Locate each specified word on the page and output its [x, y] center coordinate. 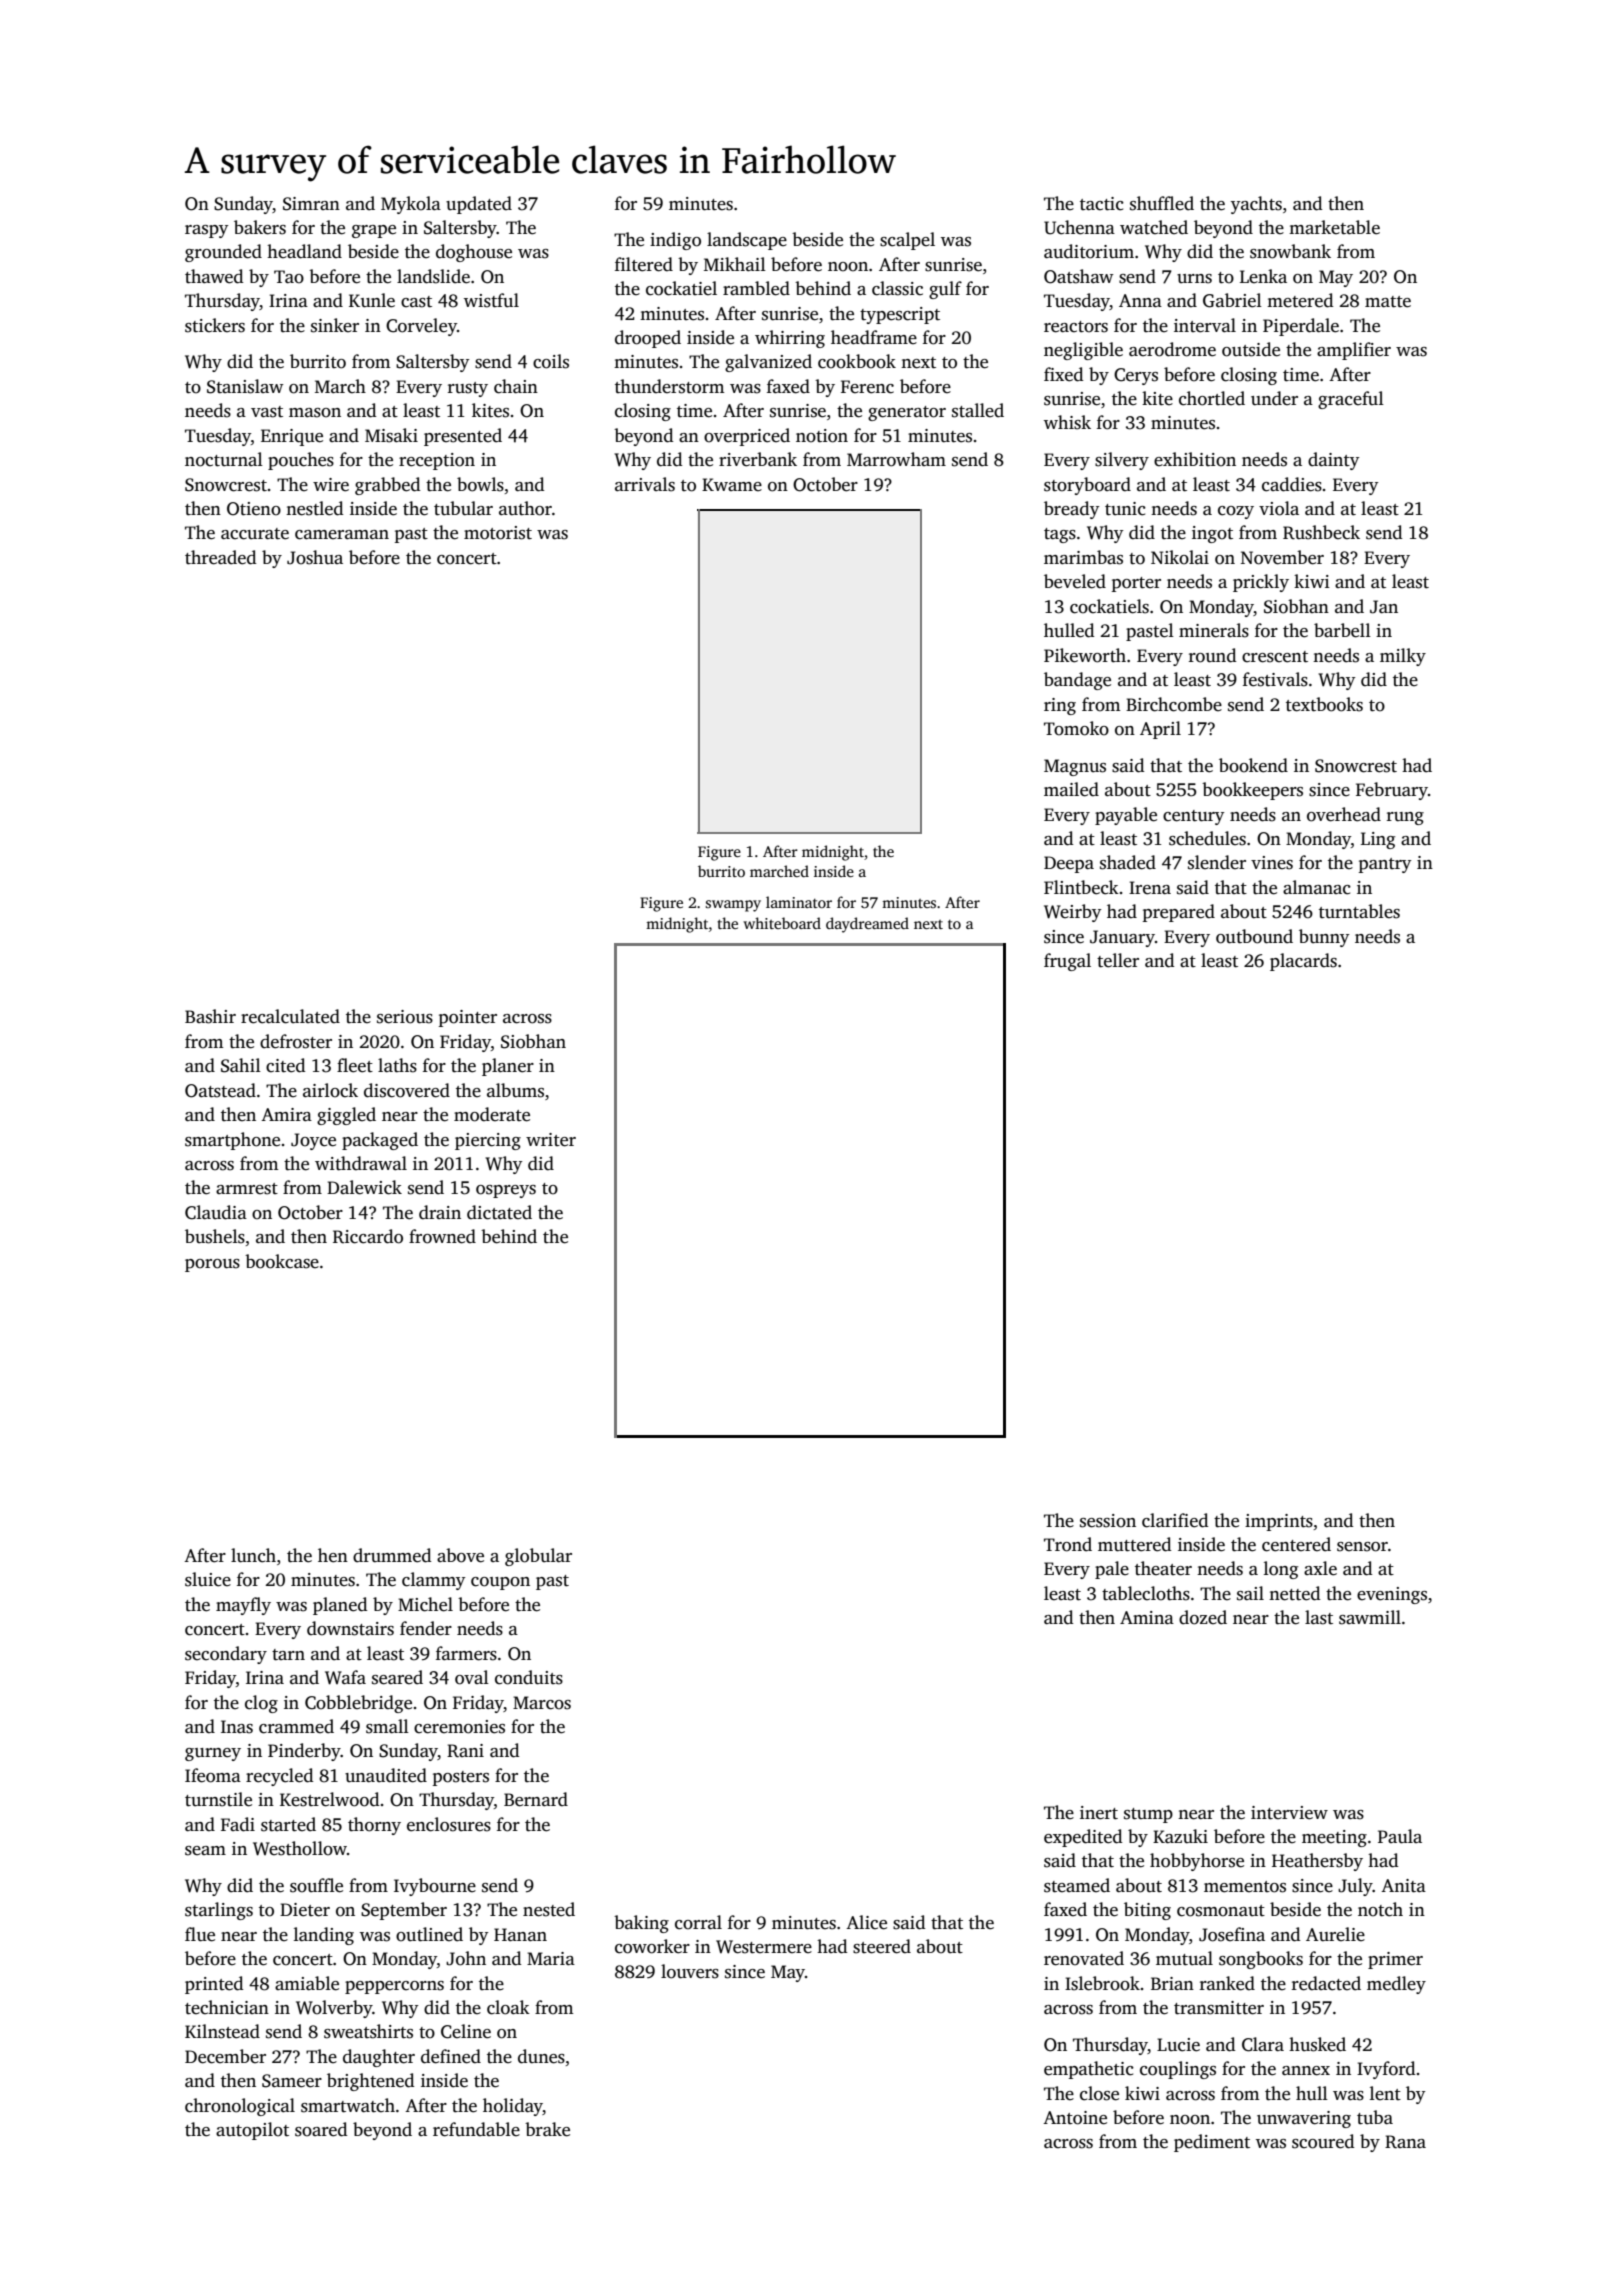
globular [538, 1557]
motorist [498, 533]
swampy [733, 906]
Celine [466, 2031]
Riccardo [368, 1236]
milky [1403, 657]
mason [315, 413]
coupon [500, 1583]
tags [1060, 535]
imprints [1279, 1522]
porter [1136, 584]
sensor [1362, 1547]
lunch [253, 1555]
